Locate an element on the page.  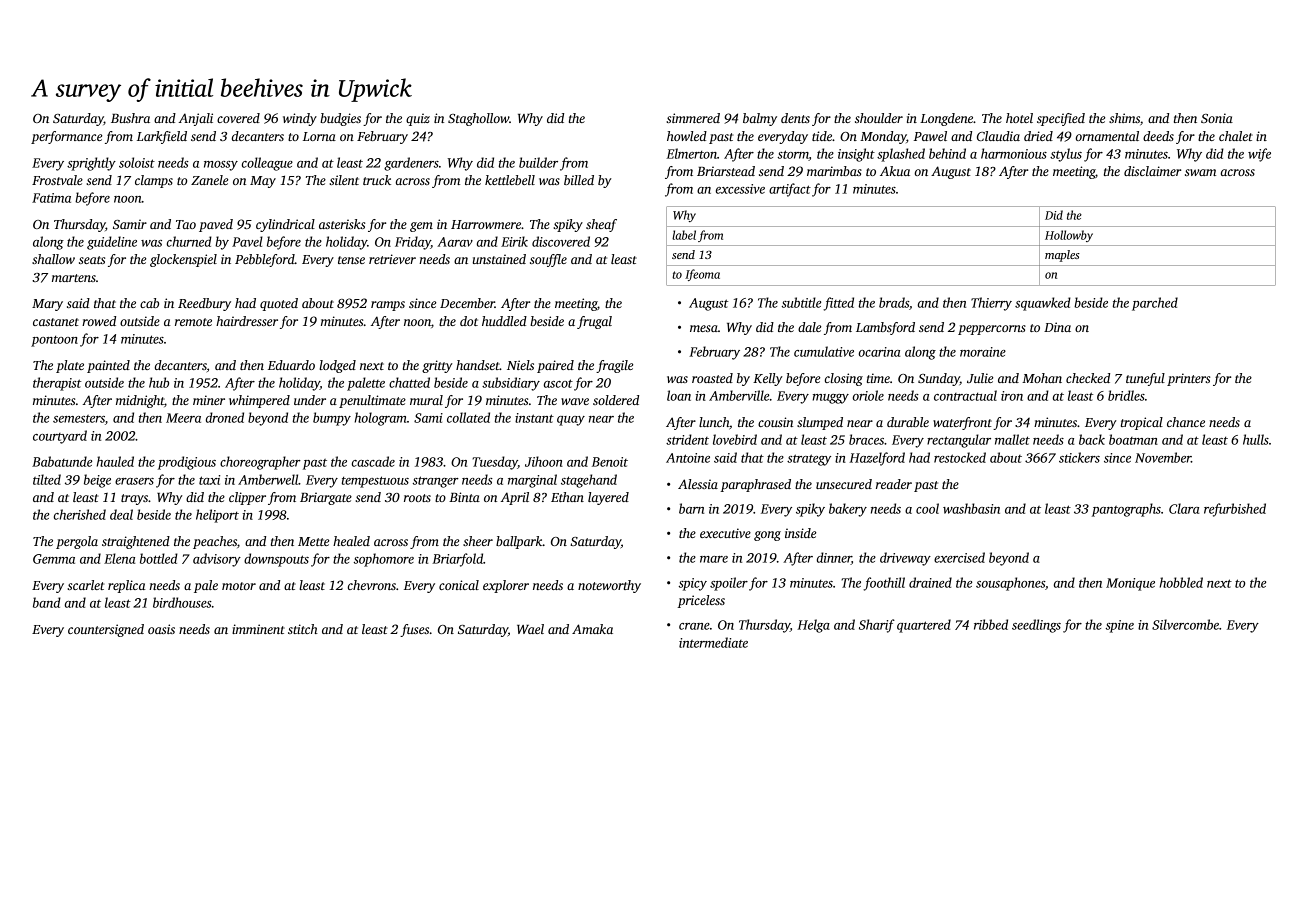
windy is located at coordinates (300, 119).
